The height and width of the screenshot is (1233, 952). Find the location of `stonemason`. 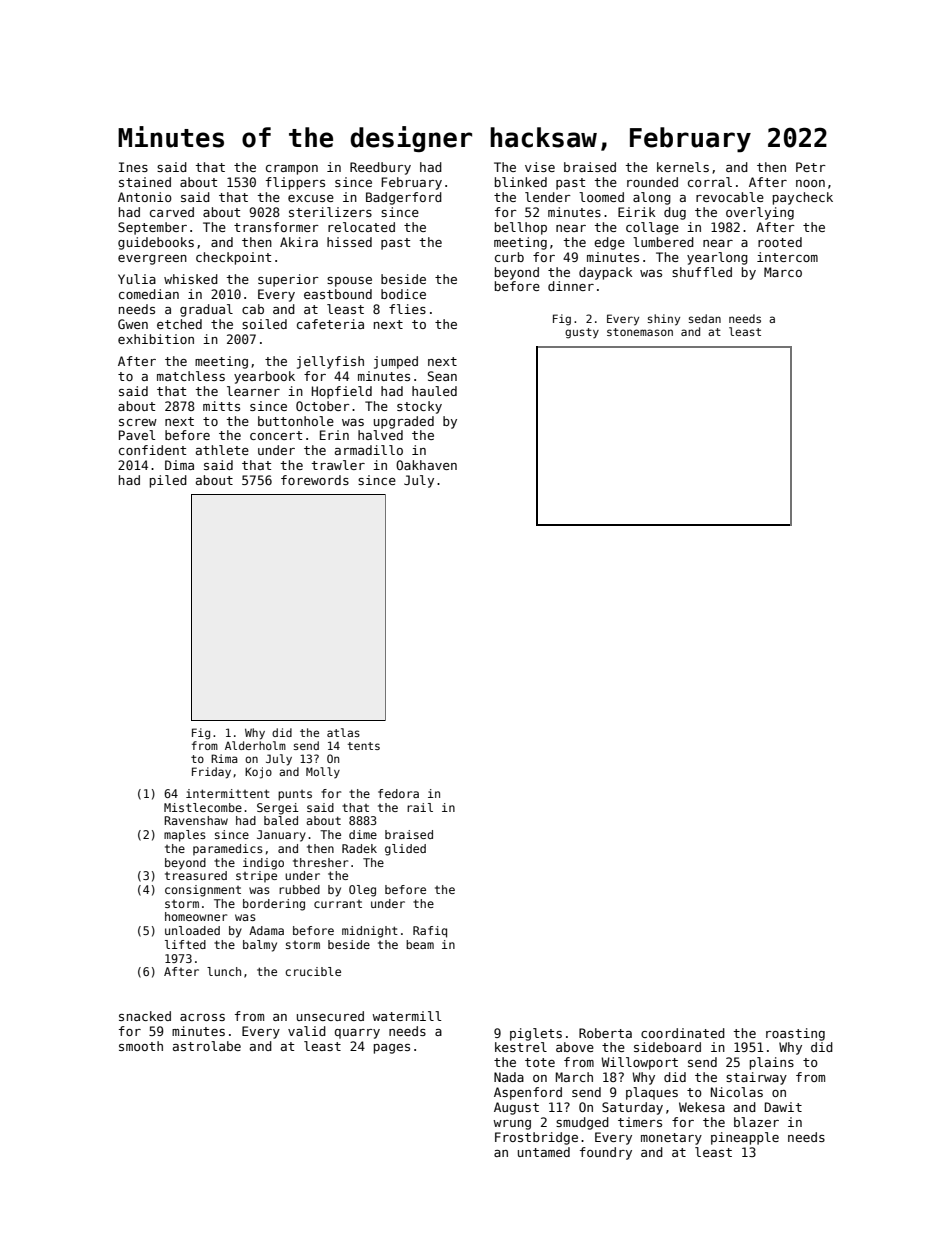

stonemason is located at coordinates (640, 332).
